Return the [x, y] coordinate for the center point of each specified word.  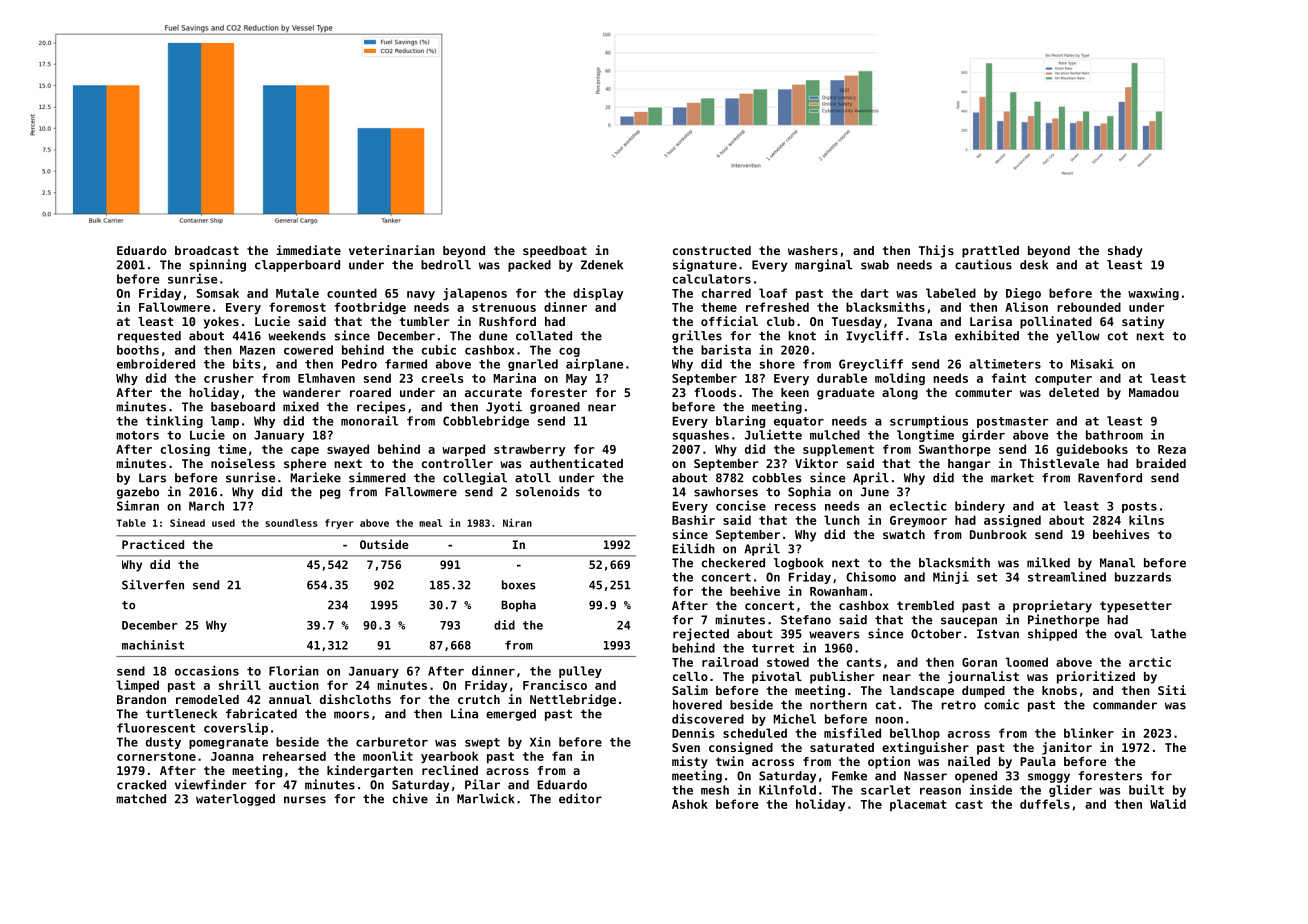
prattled [990, 252]
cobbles [776, 478]
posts [1139, 507]
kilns [1146, 520]
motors [137, 435]
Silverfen [153, 585]
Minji [951, 577]
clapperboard [297, 266]
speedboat [555, 252]
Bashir [693, 520]
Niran [517, 522]
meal [430, 523]
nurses [305, 800]
